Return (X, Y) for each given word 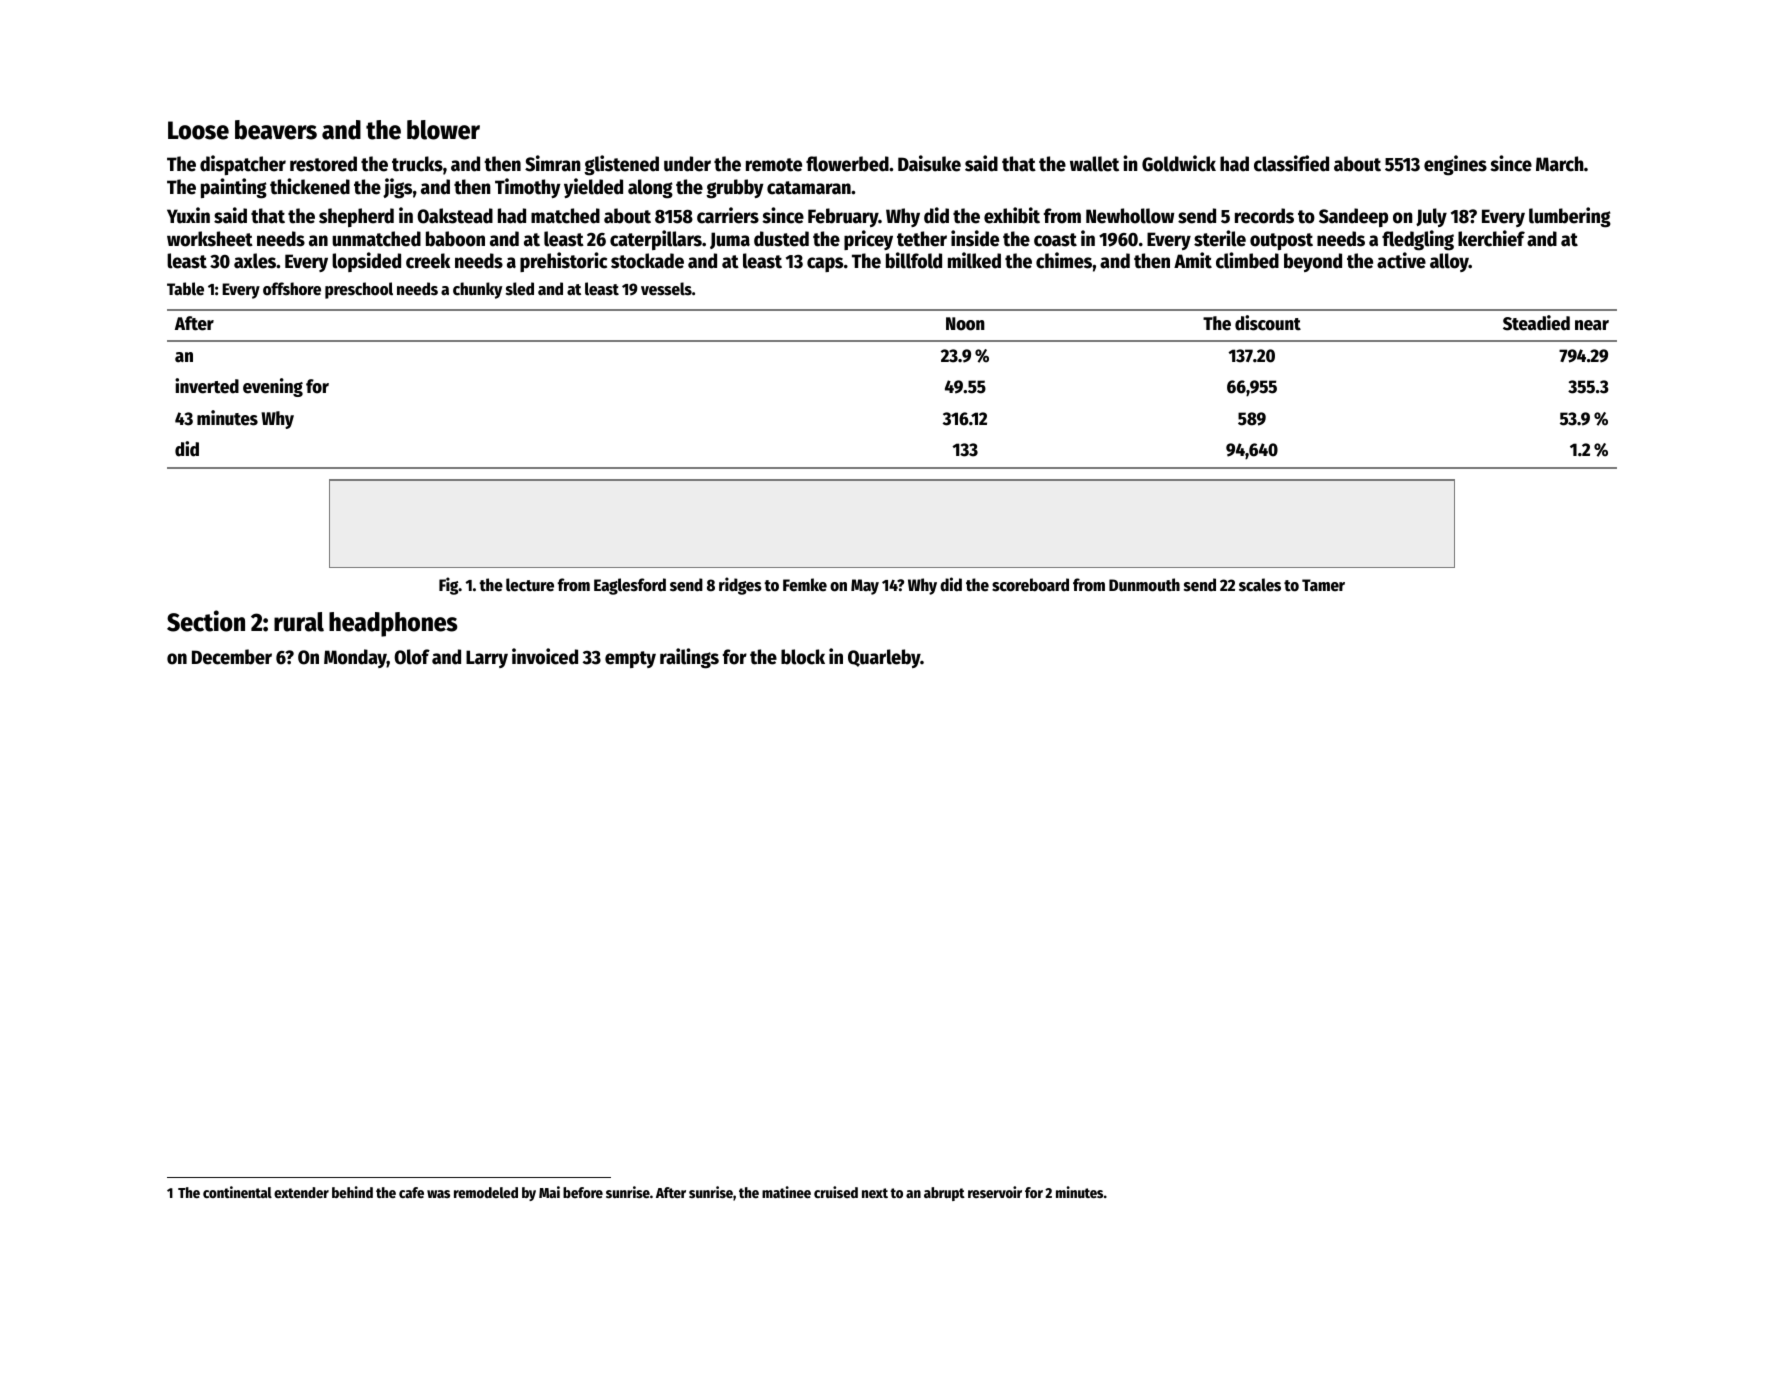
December (232, 657)
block (803, 657)
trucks (417, 164)
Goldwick (1179, 163)
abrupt (944, 1194)
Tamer (1323, 585)
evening (273, 387)
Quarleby (884, 658)
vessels (666, 289)
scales (1260, 585)
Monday (355, 658)
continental (237, 1192)
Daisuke (929, 163)
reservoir (995, 1192)
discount (1268, 323)
